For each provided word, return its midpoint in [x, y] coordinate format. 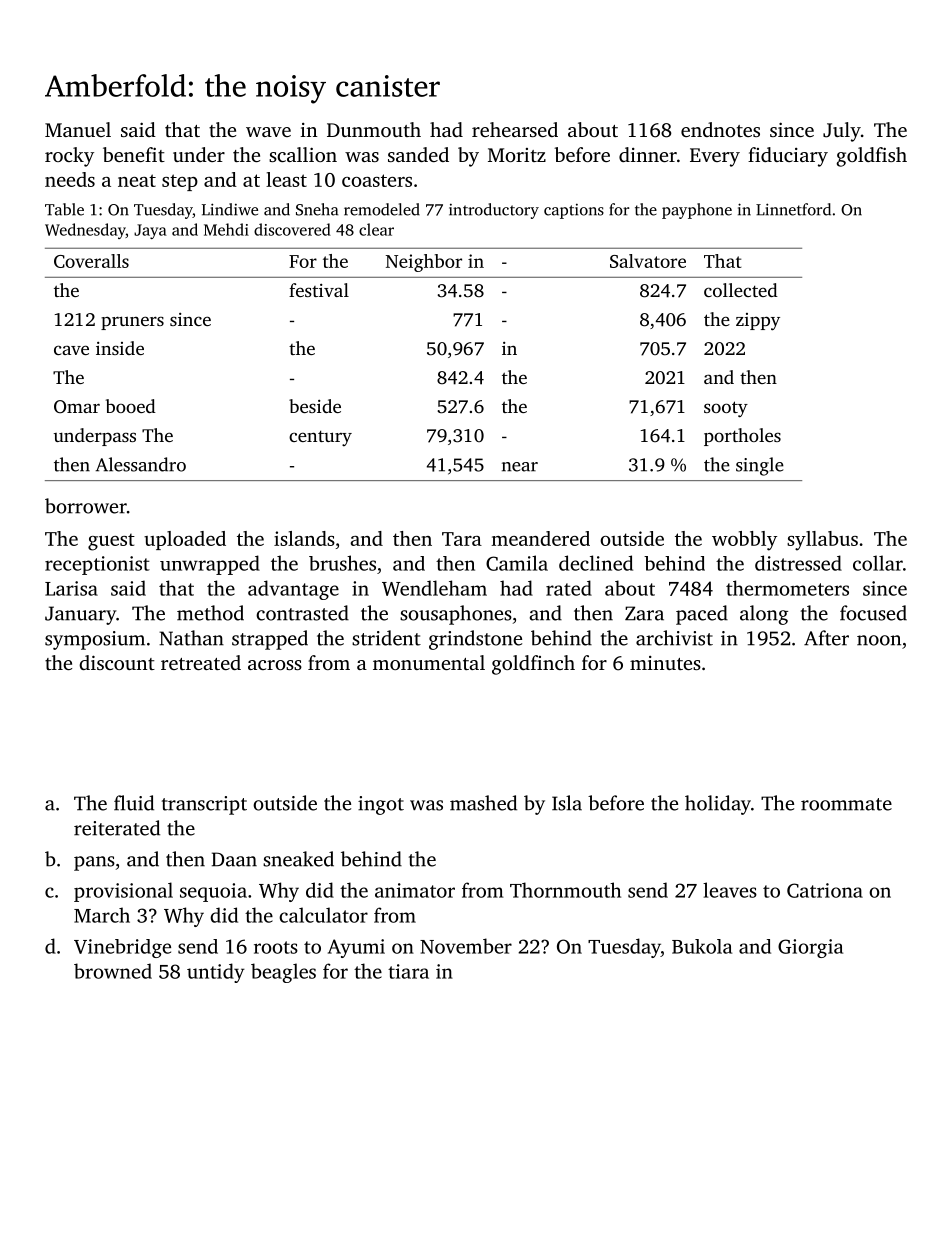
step [180, 182]
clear [376, 229]
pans [94, 863]
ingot [381, 805]
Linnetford [793, 209]
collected [741, 290]
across [275, 665]
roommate [846, 804]
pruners [132, 323]
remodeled [382, 209]
